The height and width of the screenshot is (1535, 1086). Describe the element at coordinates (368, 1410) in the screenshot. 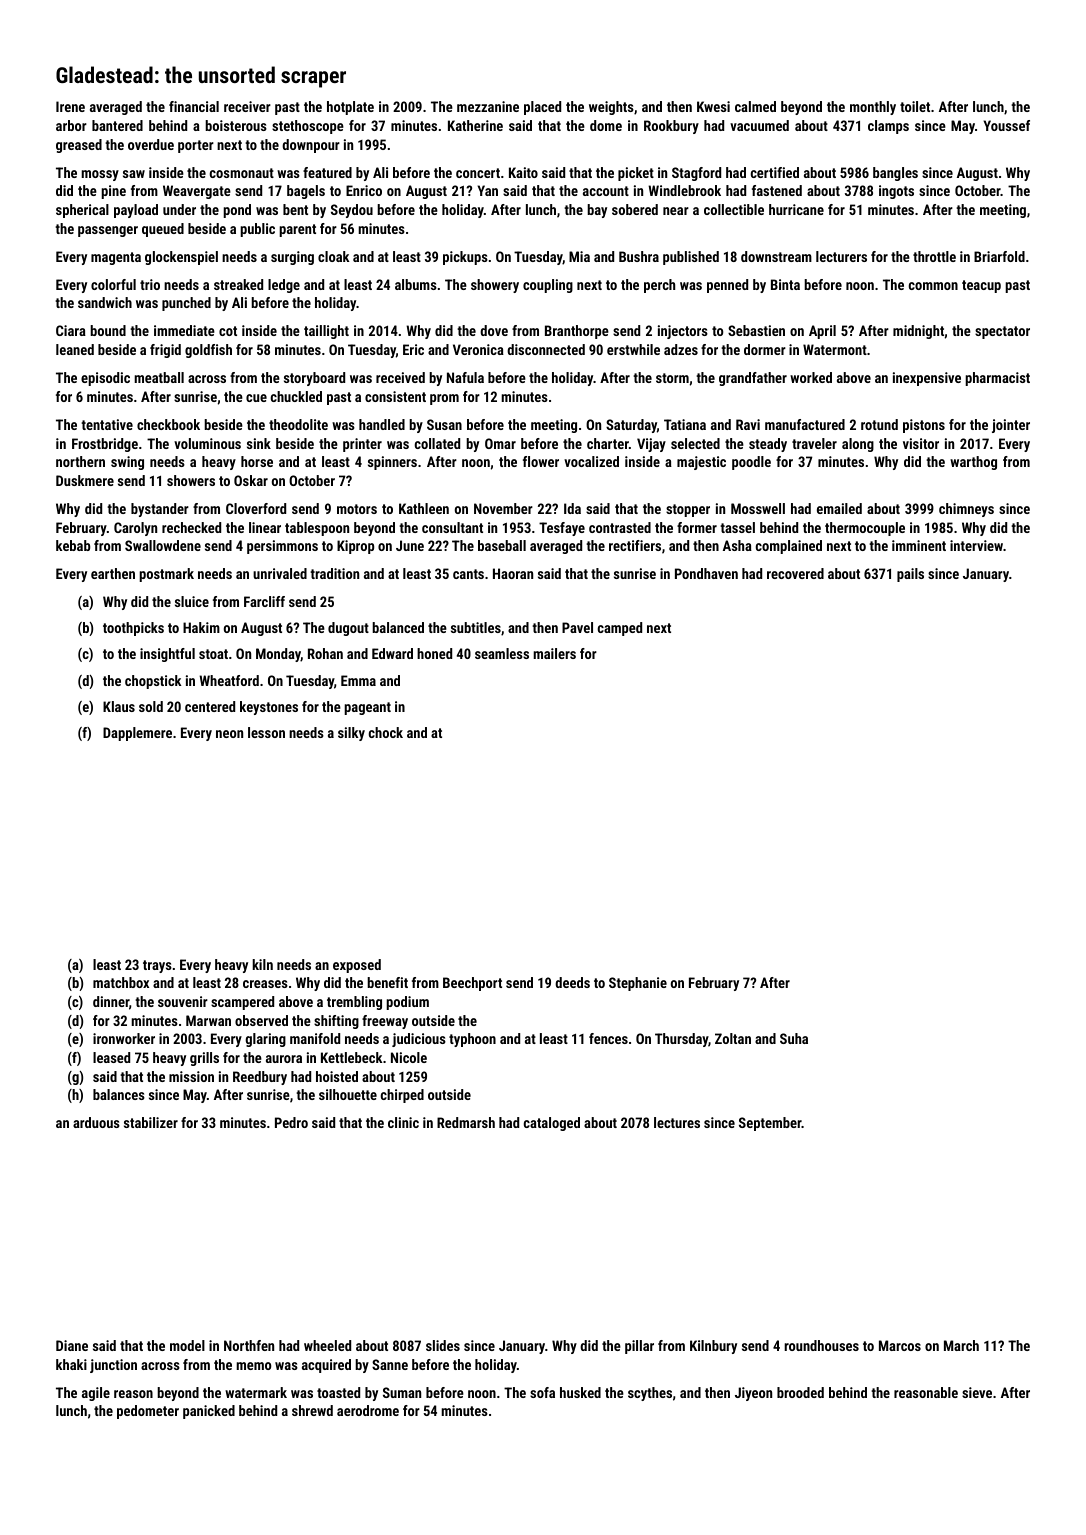

I see `aerodrome` at that location.
